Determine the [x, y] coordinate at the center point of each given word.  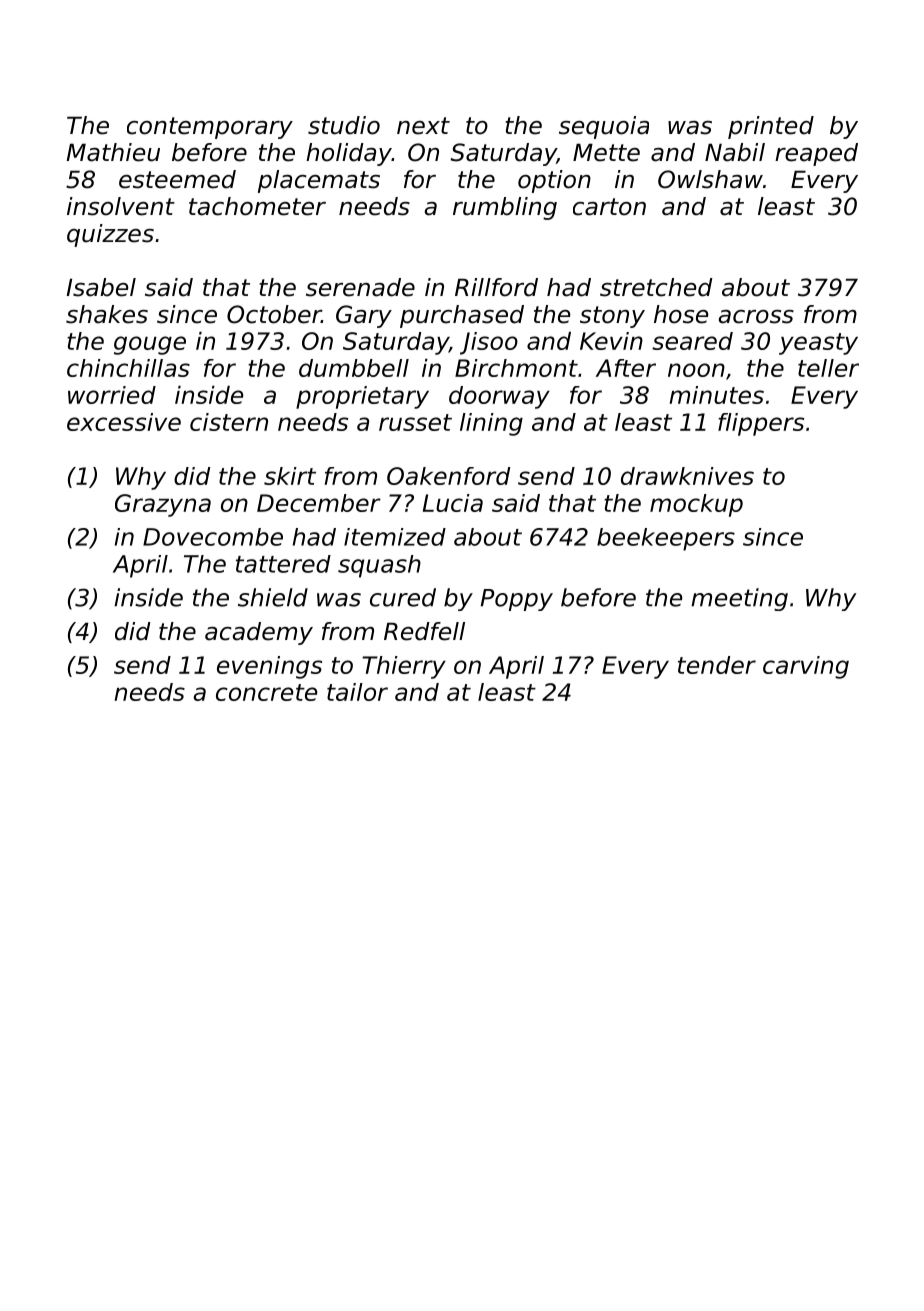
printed [771, 127]
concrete [266, 692]
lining [491, 424]
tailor [357, 692]
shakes [107, 314]
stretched [656, 287]
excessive [124, 422]
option [554, 181]
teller [828, 368]
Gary [364, 316]
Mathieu [113, 152]
